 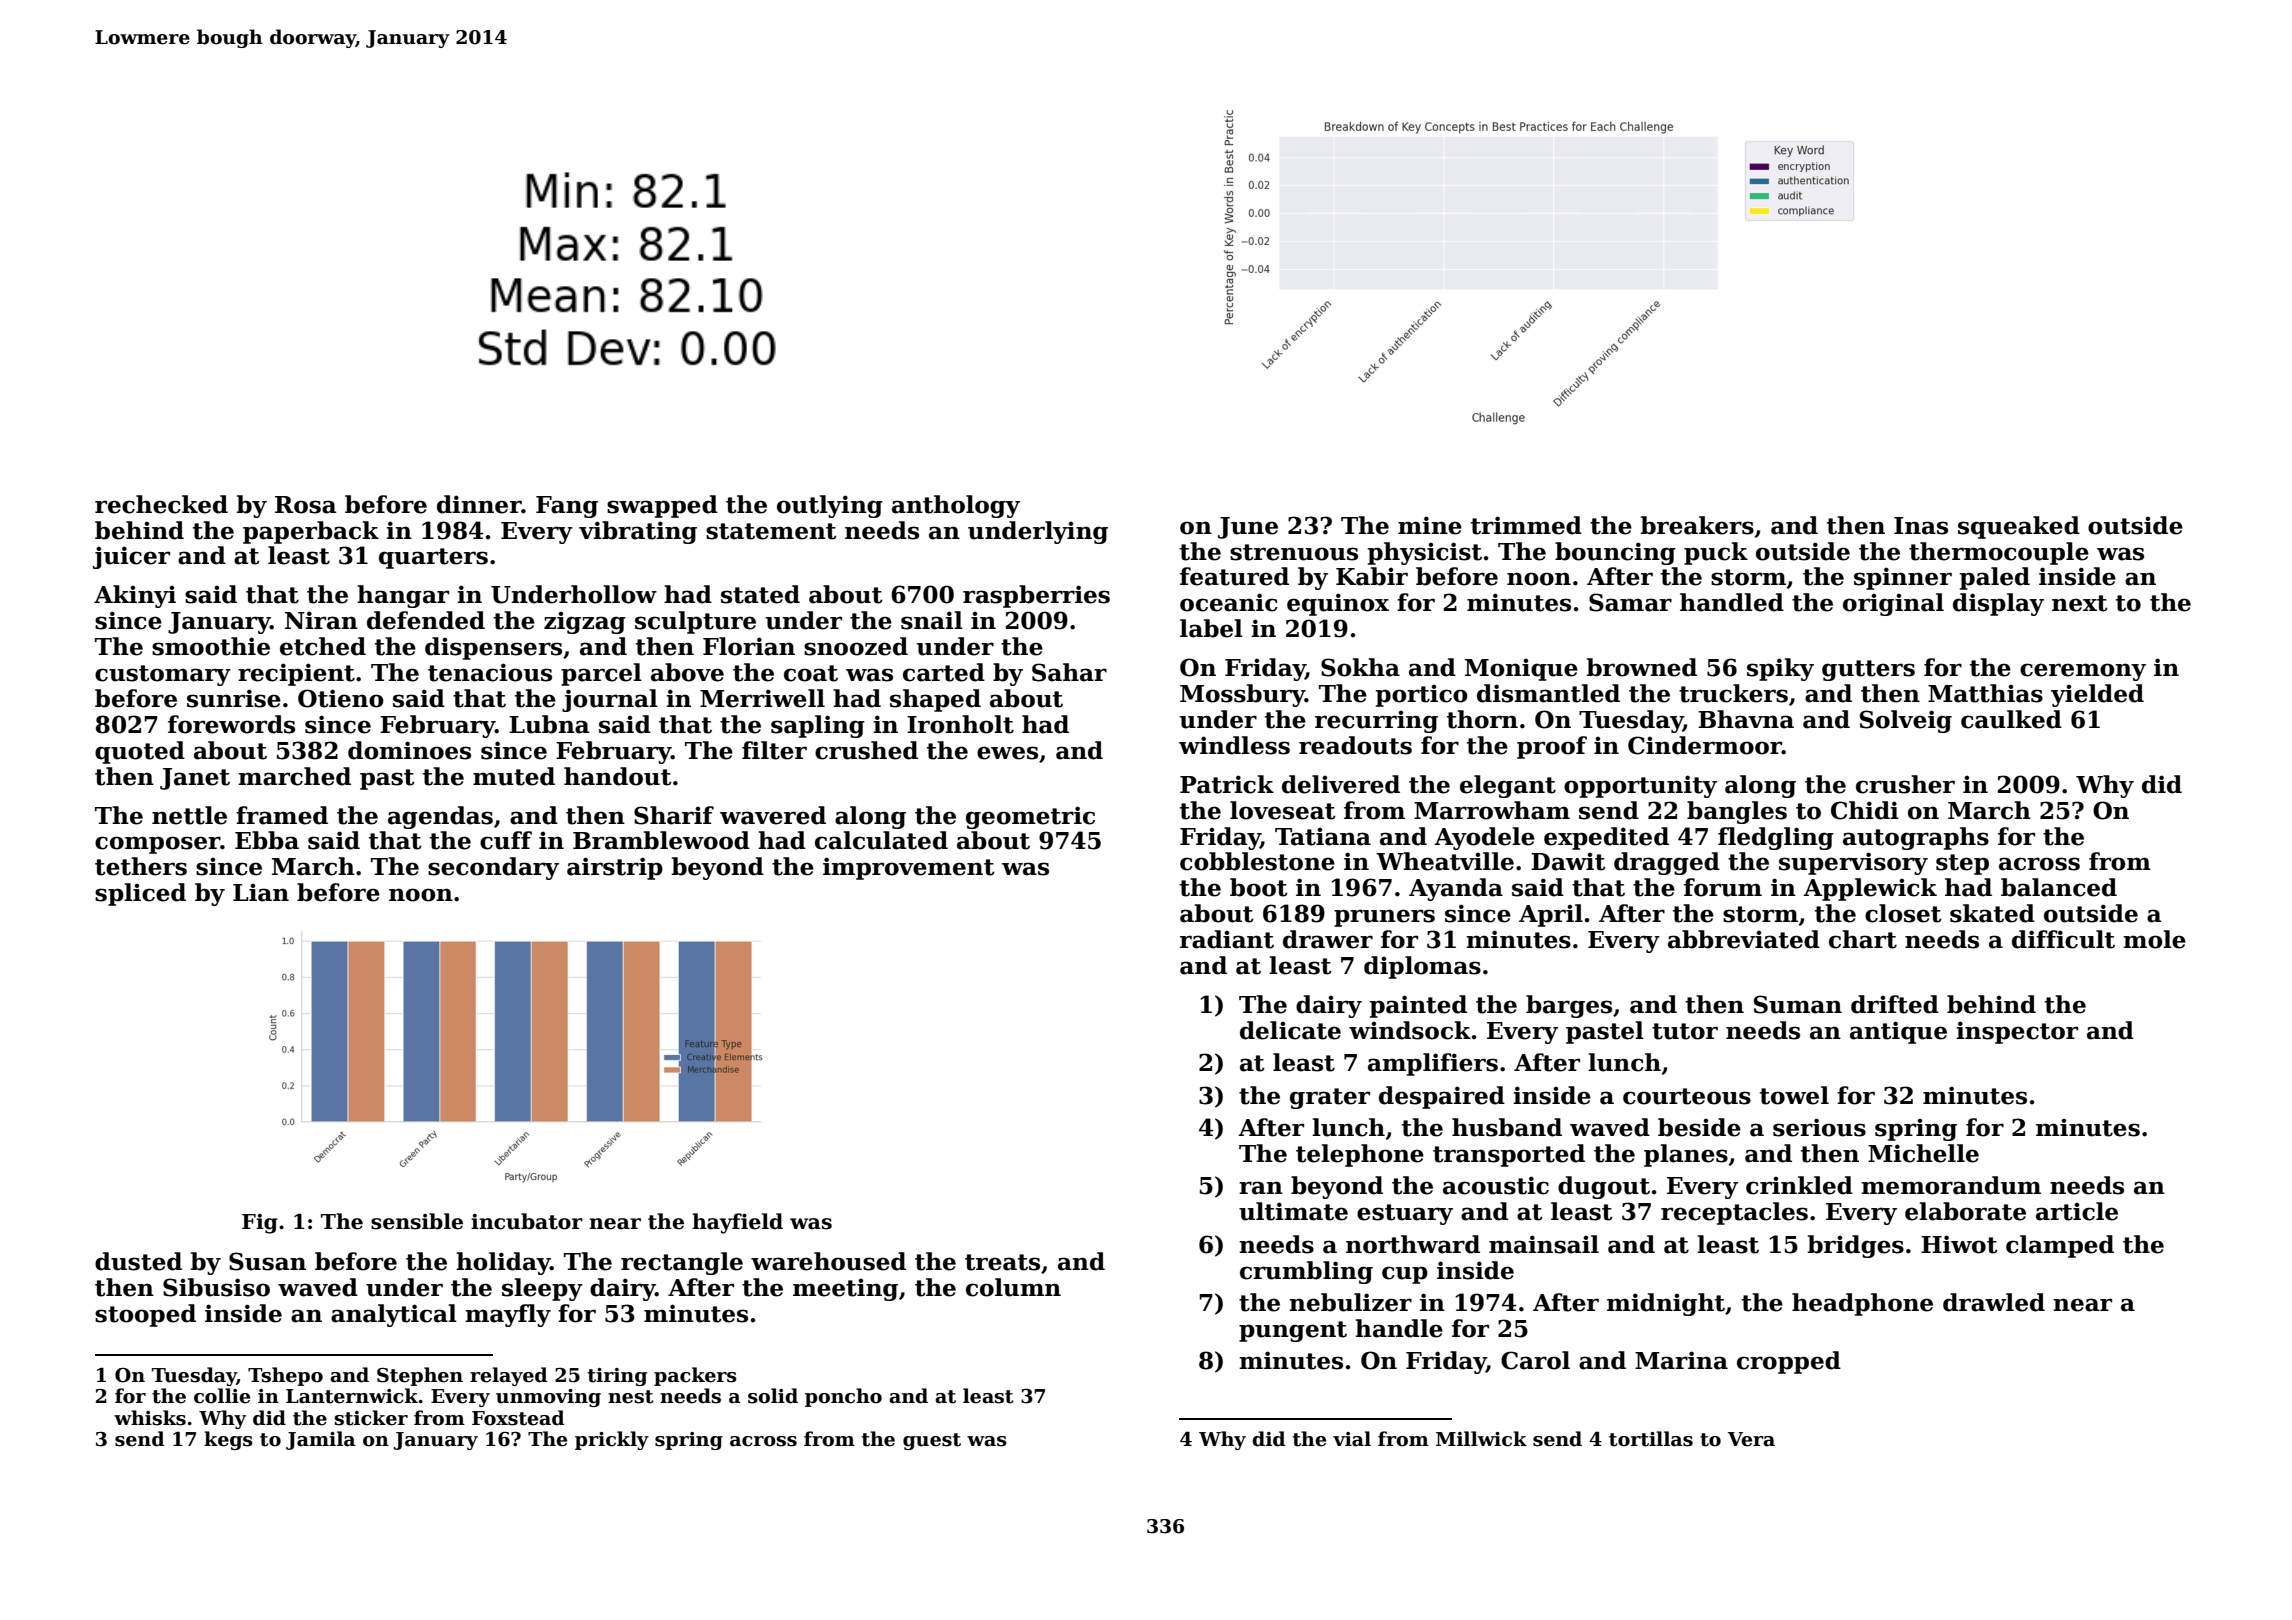 I want to click on dinner, so click(x=479, y=504).
